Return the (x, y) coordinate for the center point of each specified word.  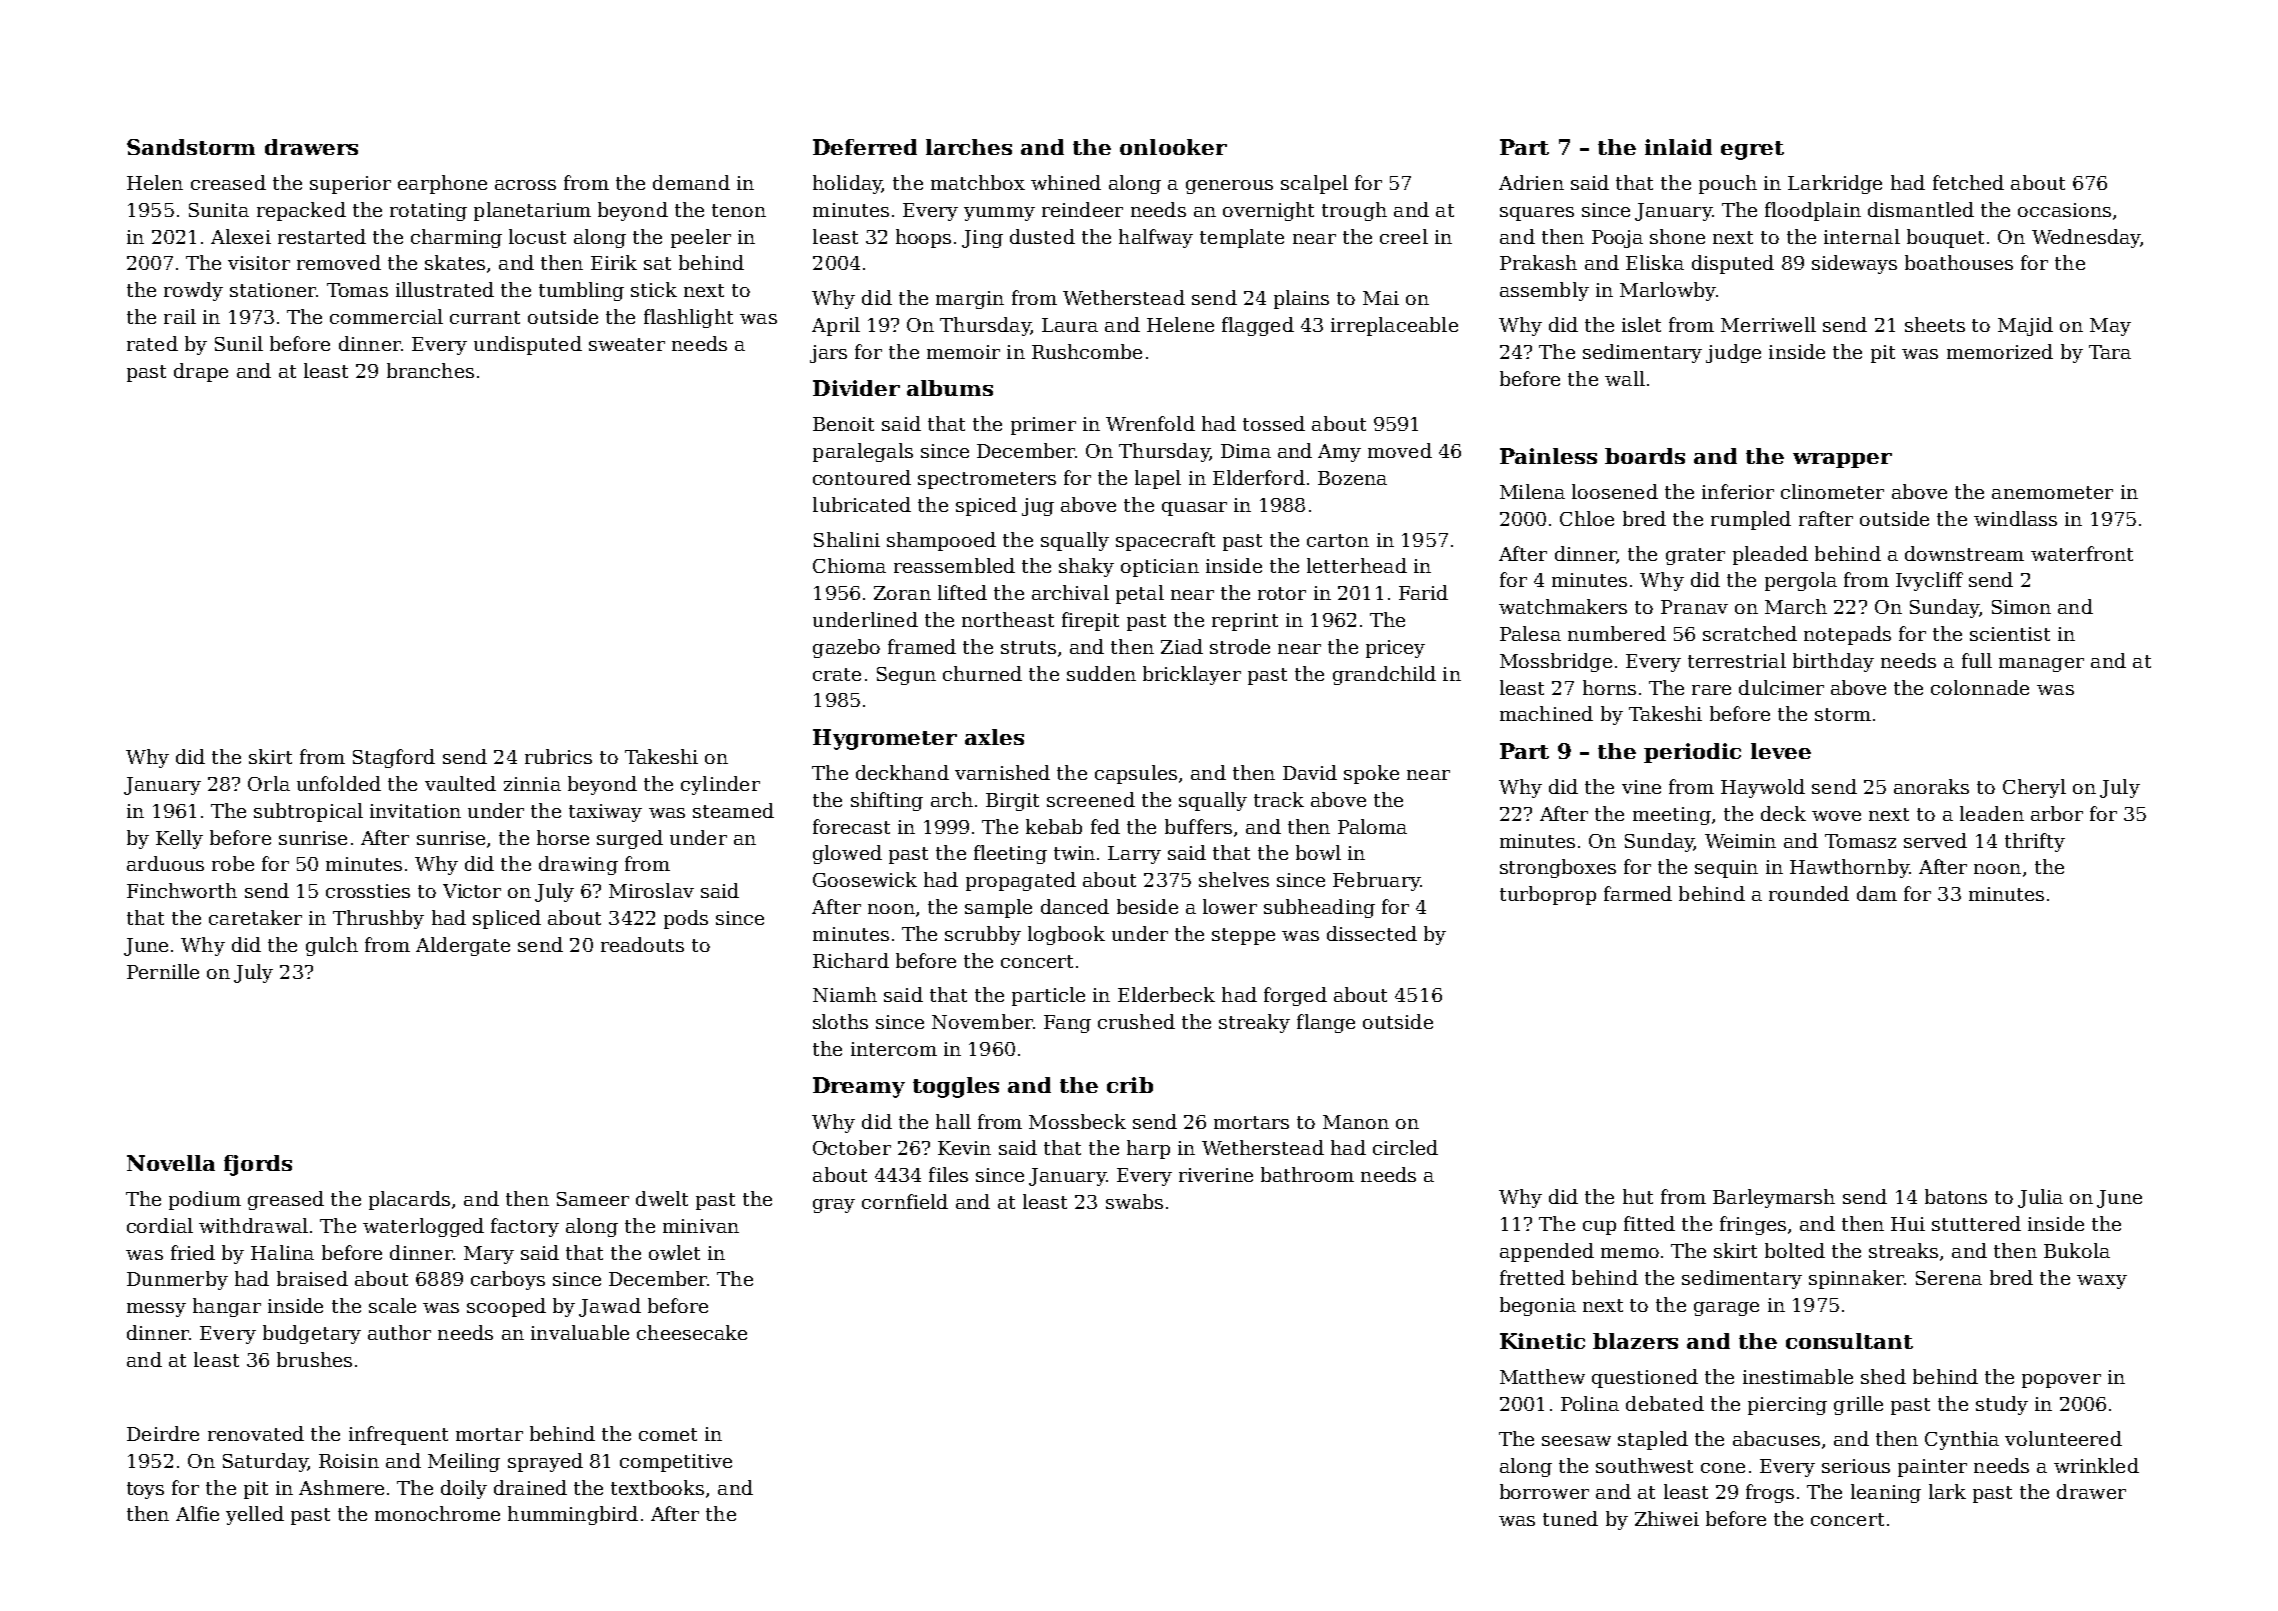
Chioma (849, 565)
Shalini (847, 539)
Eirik (614, 262)
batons (1956, 1196)
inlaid (1678, 147)
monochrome (437, 1513)
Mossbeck (1077, 1121)
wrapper (1842, 460)
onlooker (1173, 147)
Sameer (593, 1199)
